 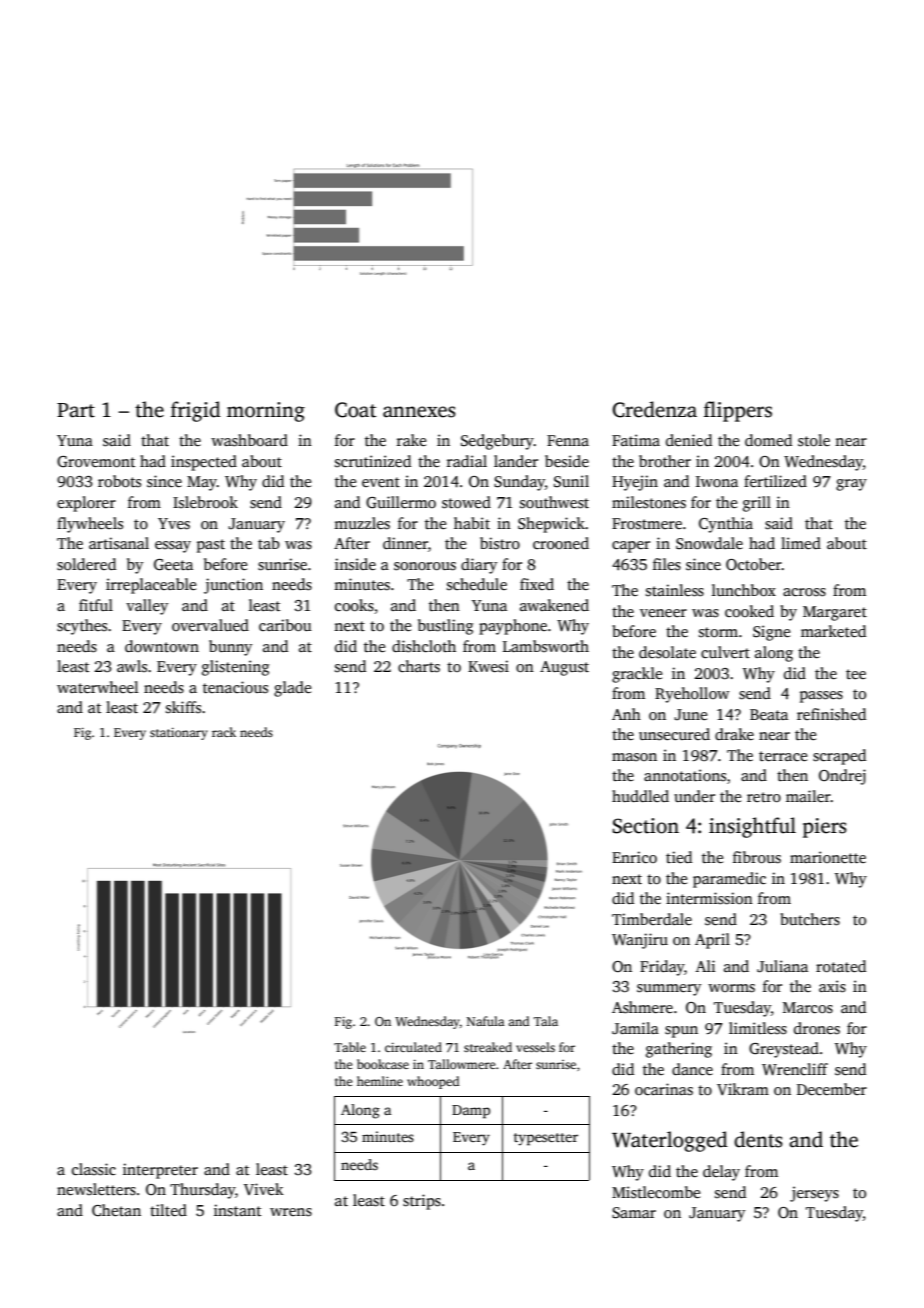 I want to click on typesetter, so click(x=546, y=1139).
